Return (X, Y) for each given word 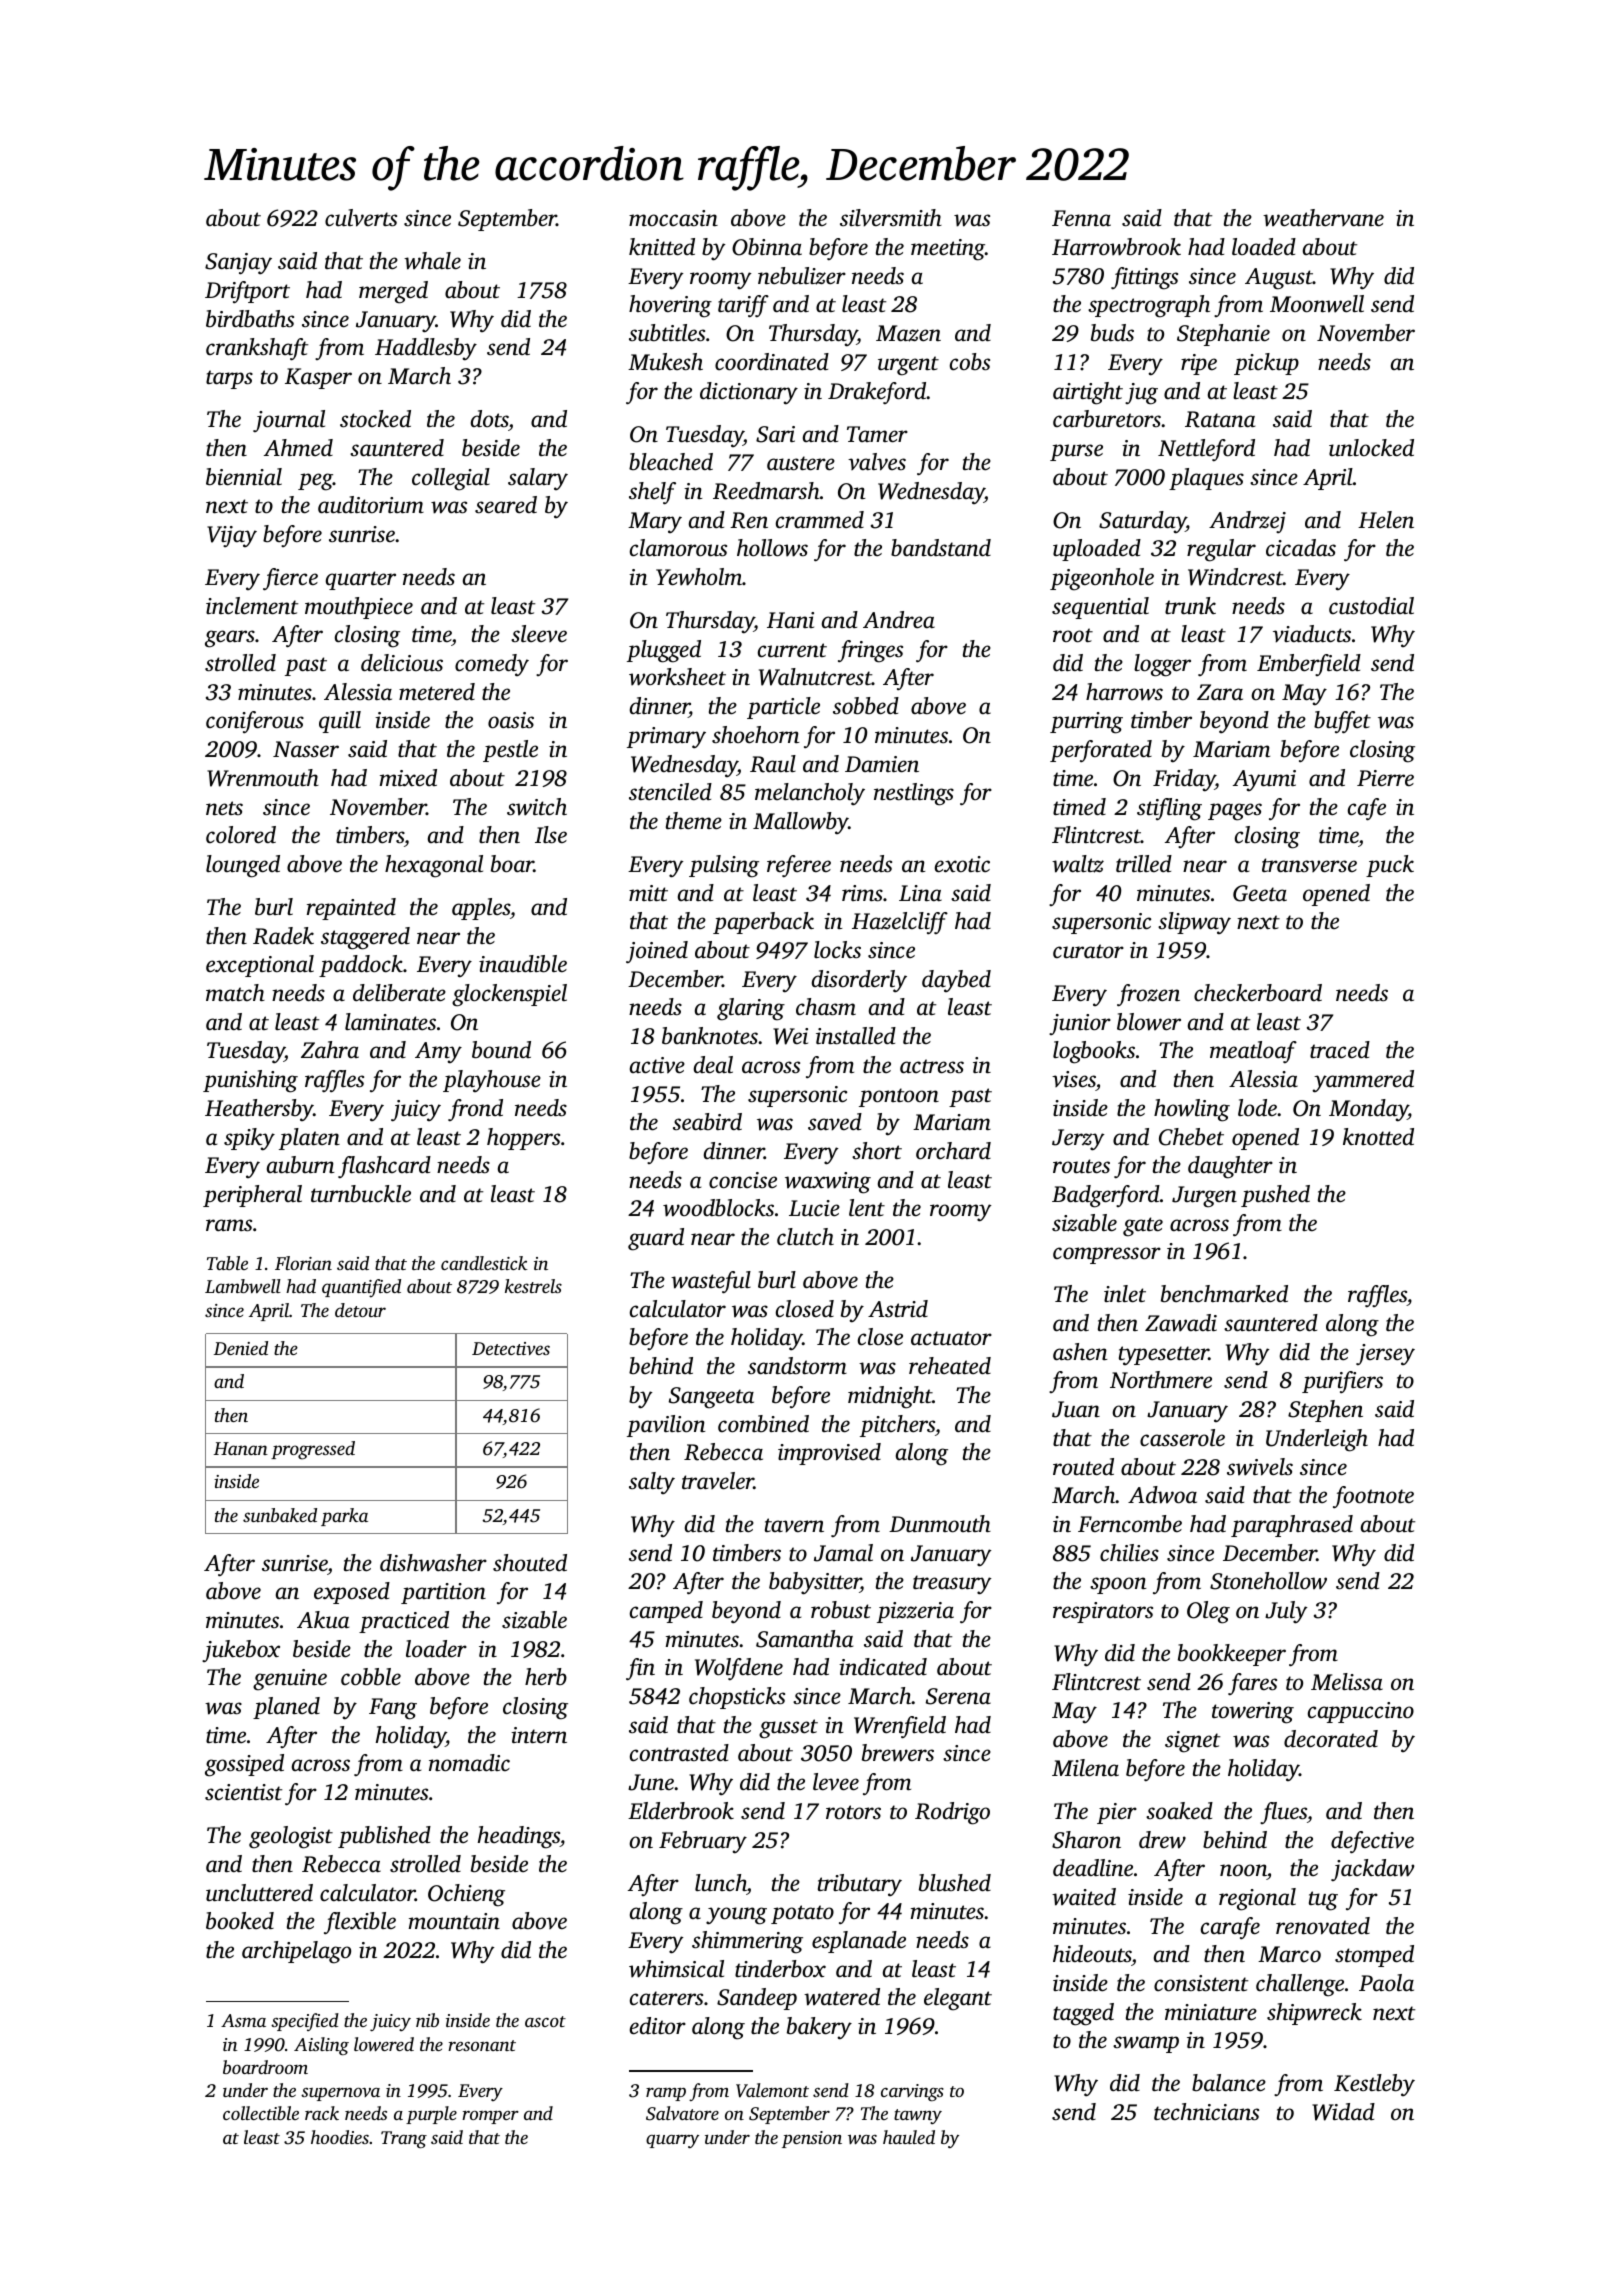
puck (1390, 866)
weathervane (1323, 218)
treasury (952, 1585)
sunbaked (280, 1515)
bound (501, 1050)
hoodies (340, 2137)
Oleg (1208, 1612)
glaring (751, 1009)
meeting (948, 250)
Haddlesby (426, 349)
